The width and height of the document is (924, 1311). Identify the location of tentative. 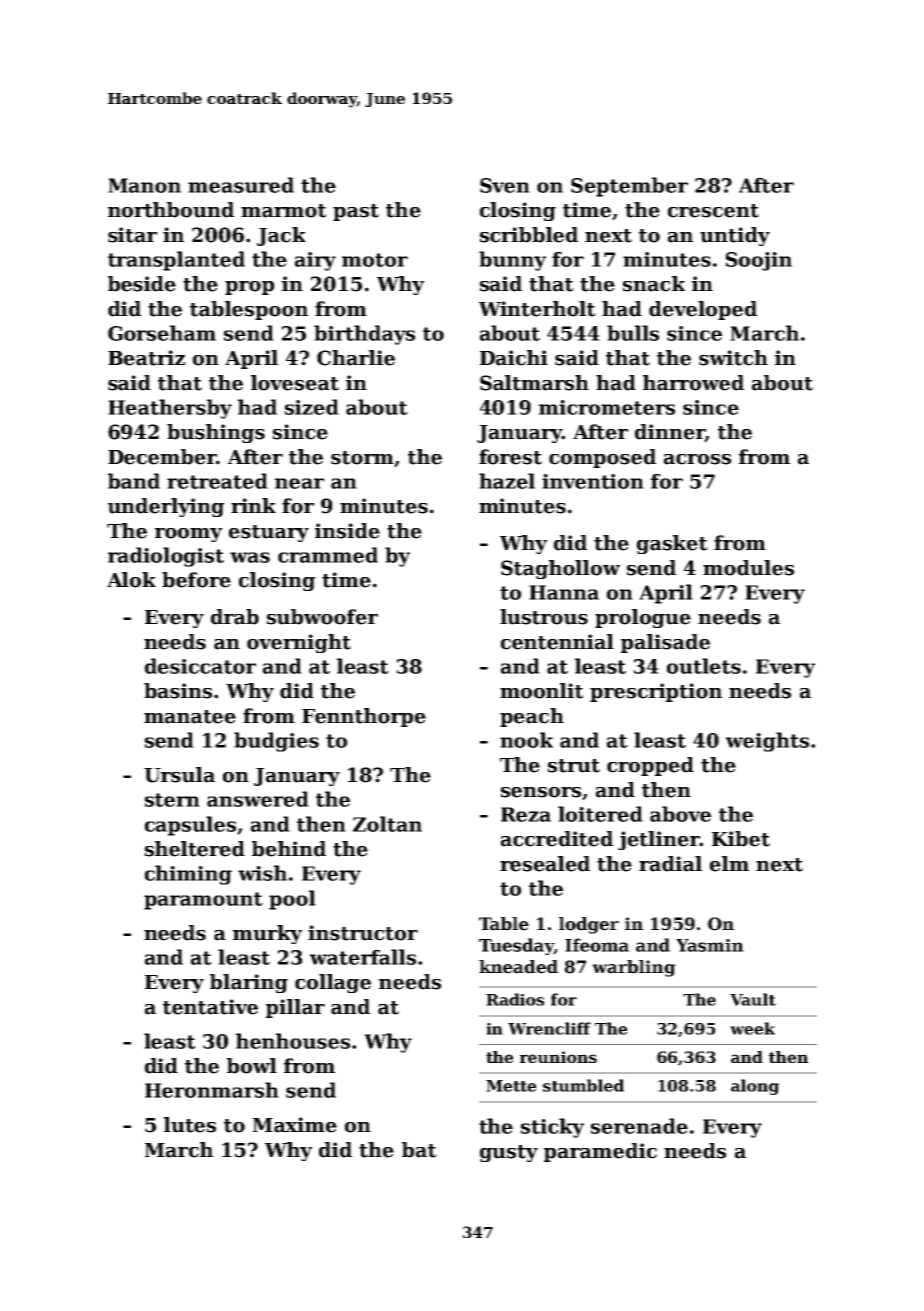
(210, 1007).
